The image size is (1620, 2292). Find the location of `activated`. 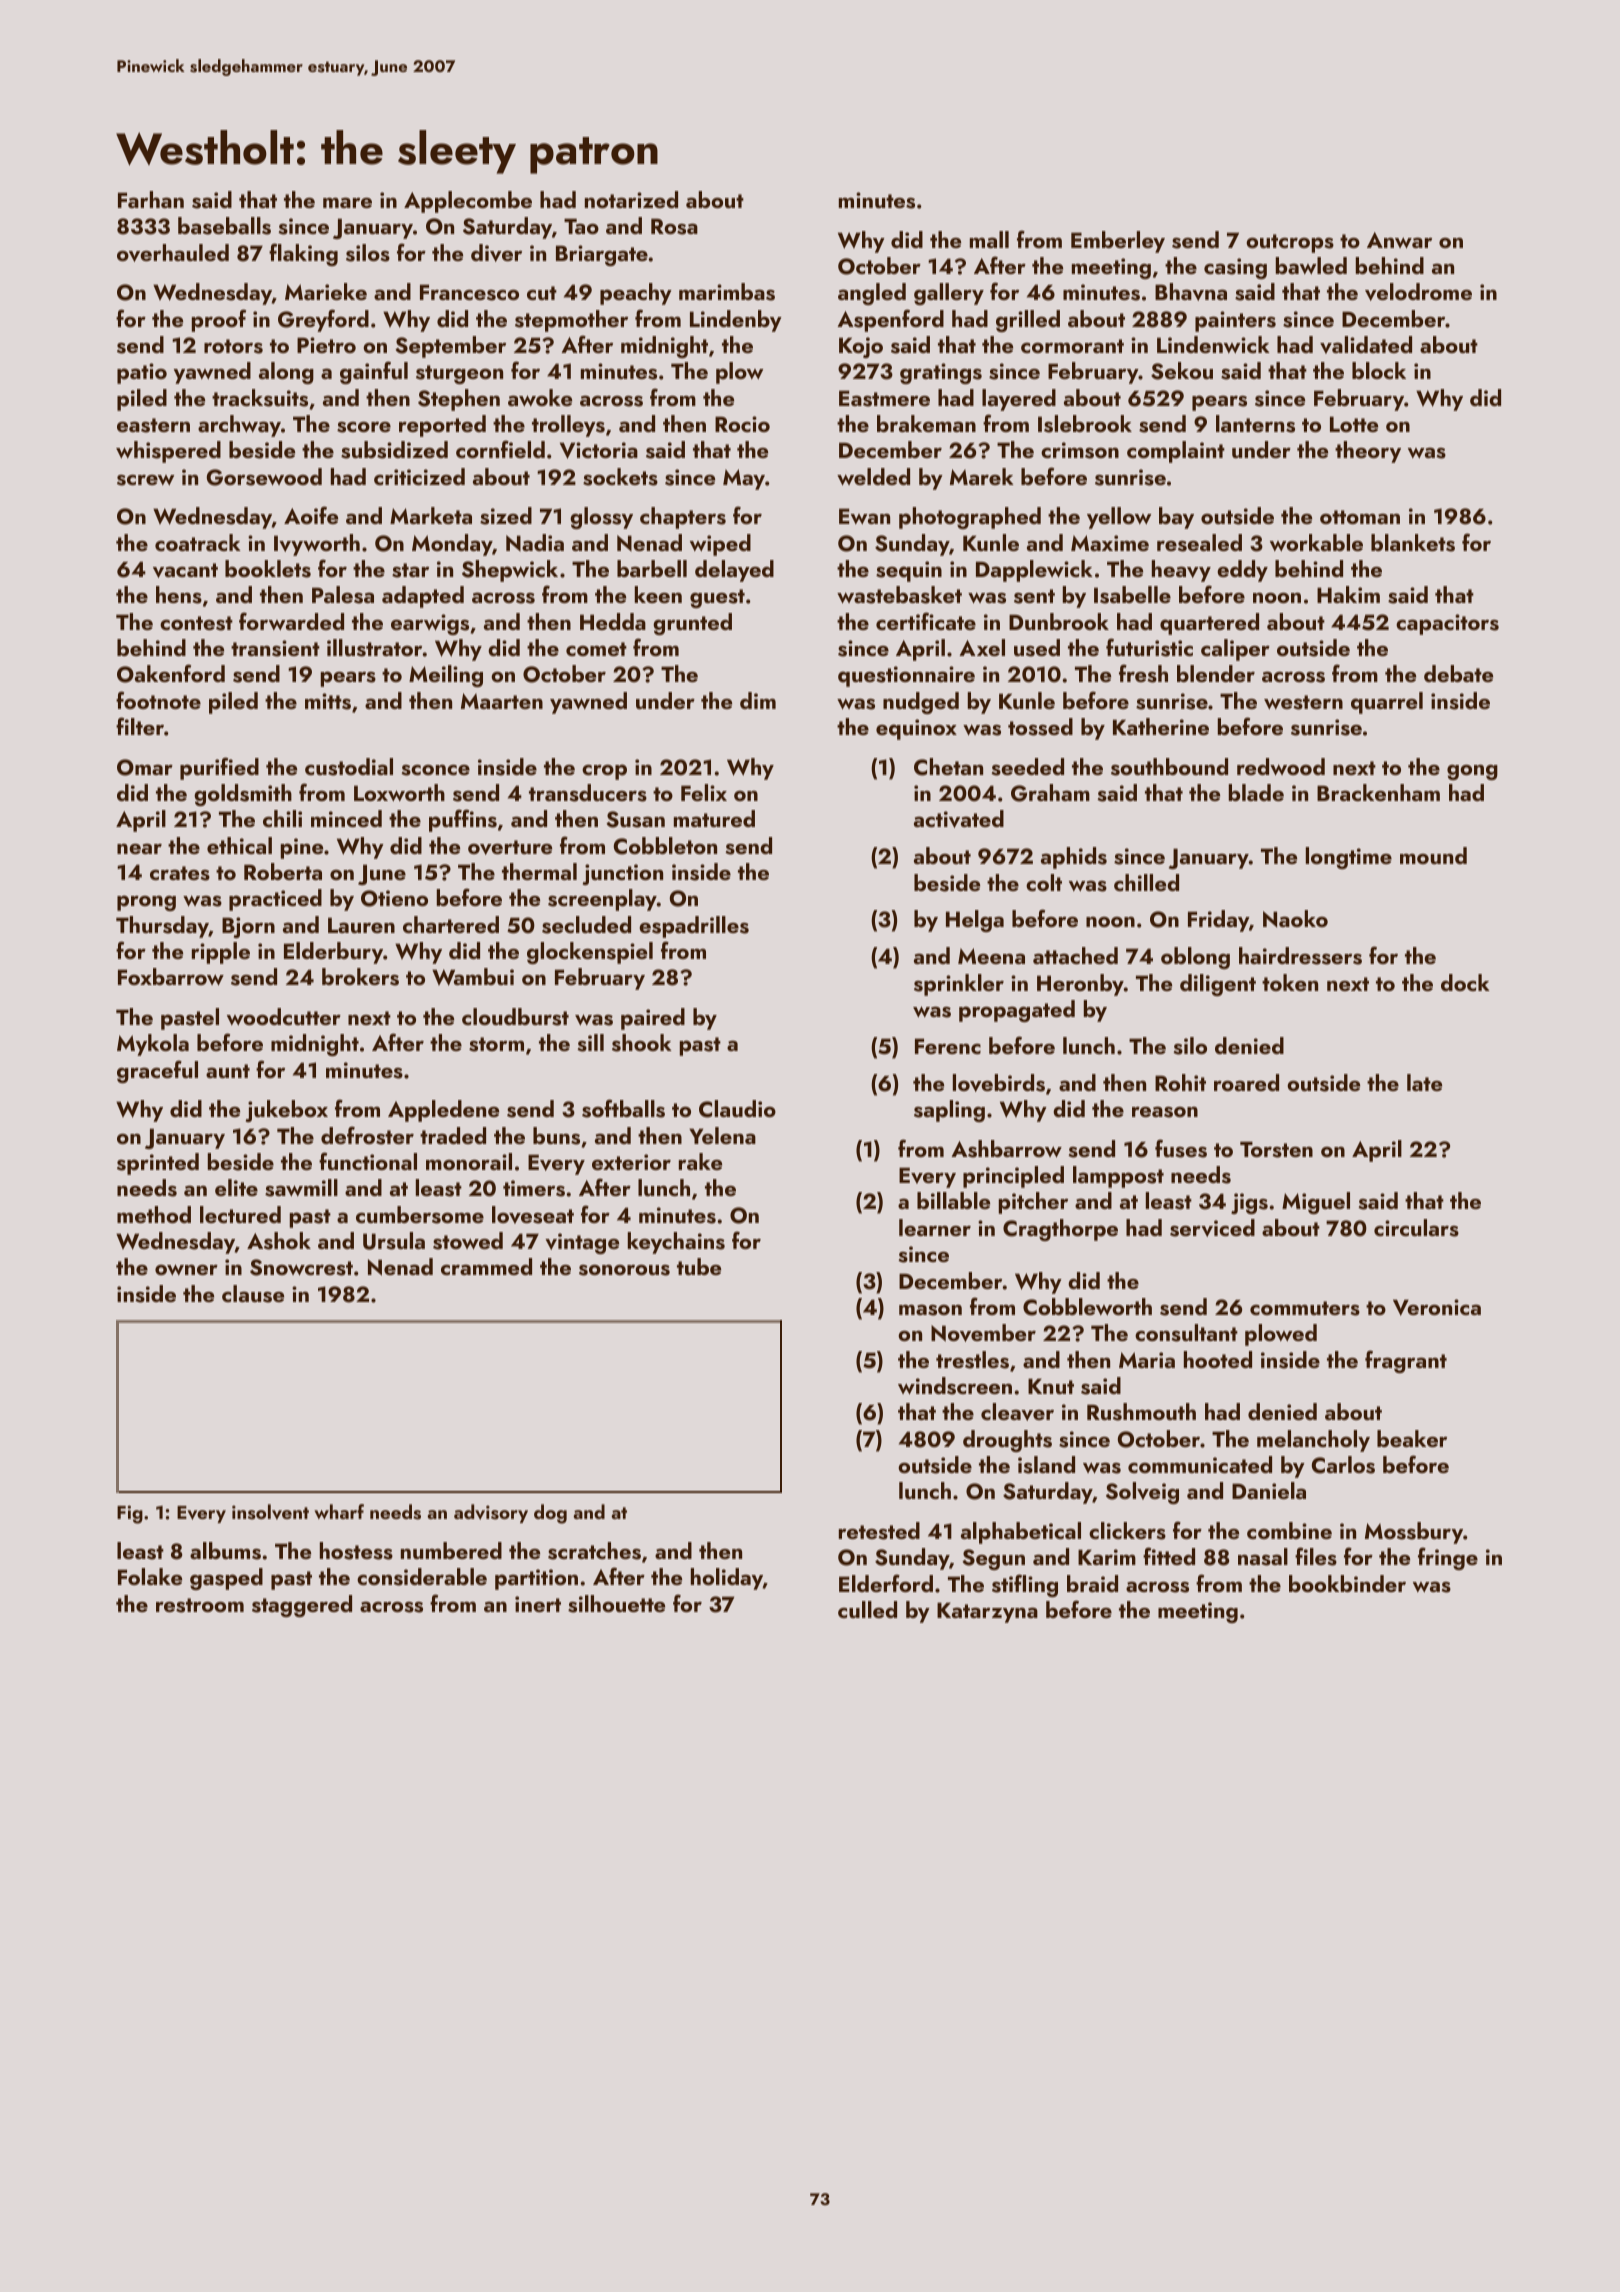

activated is located at coordinates (959, 819).
